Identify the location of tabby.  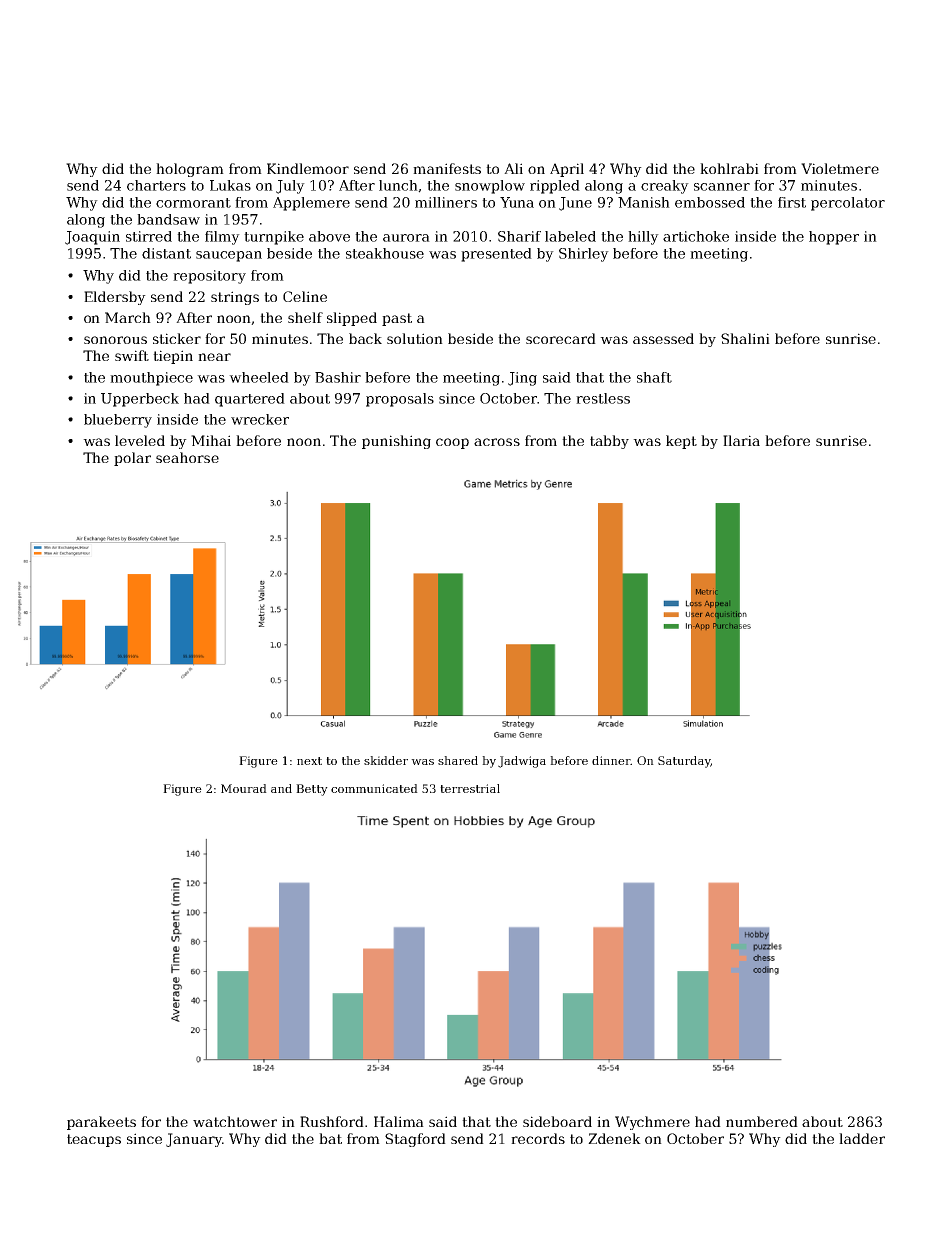
(609, 442).
